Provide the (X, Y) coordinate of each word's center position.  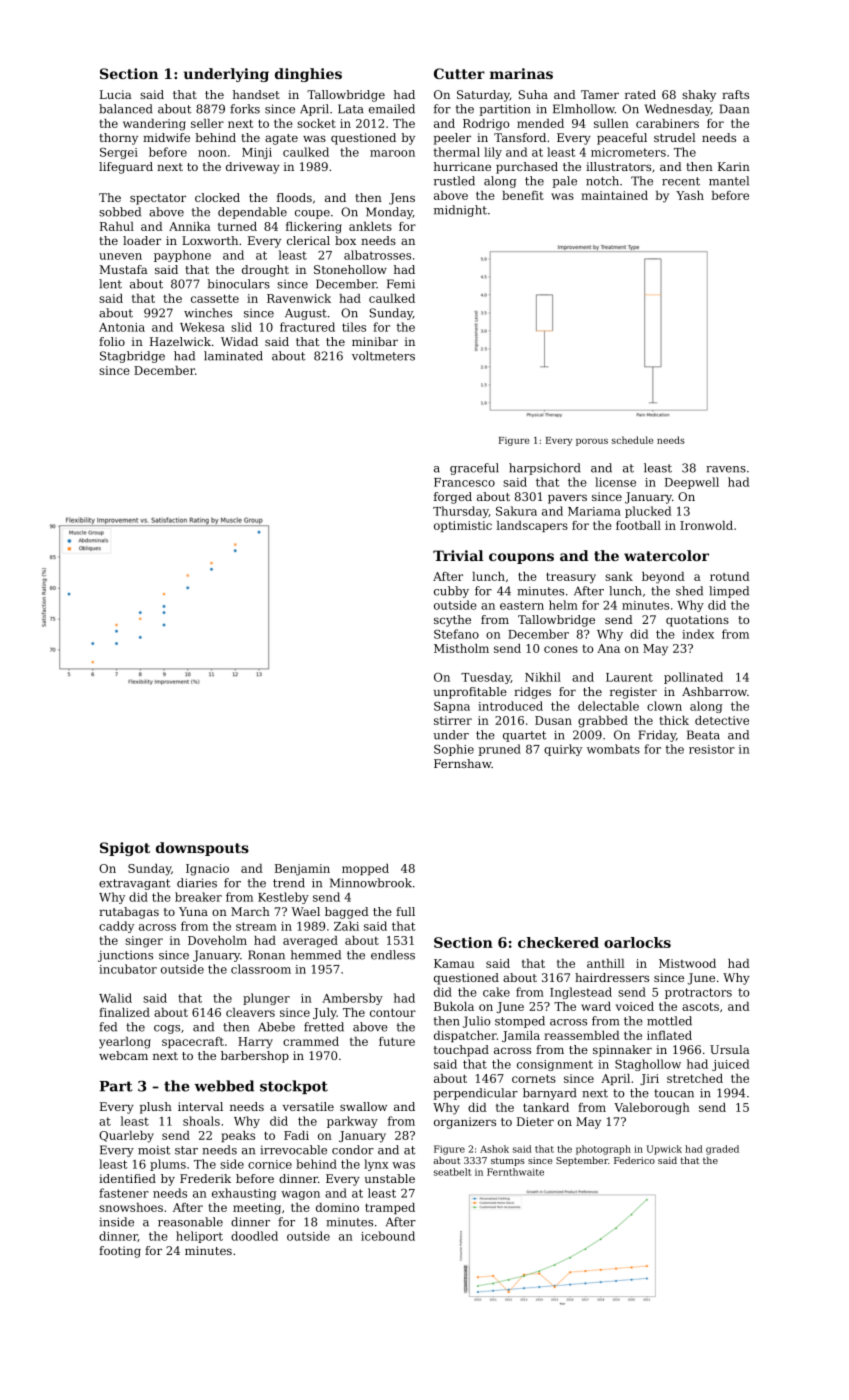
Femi (401, 284)
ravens (726, 469)
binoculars (238, 284)
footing (120, 1252)
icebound (388, 1236)
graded (722, 1150)
